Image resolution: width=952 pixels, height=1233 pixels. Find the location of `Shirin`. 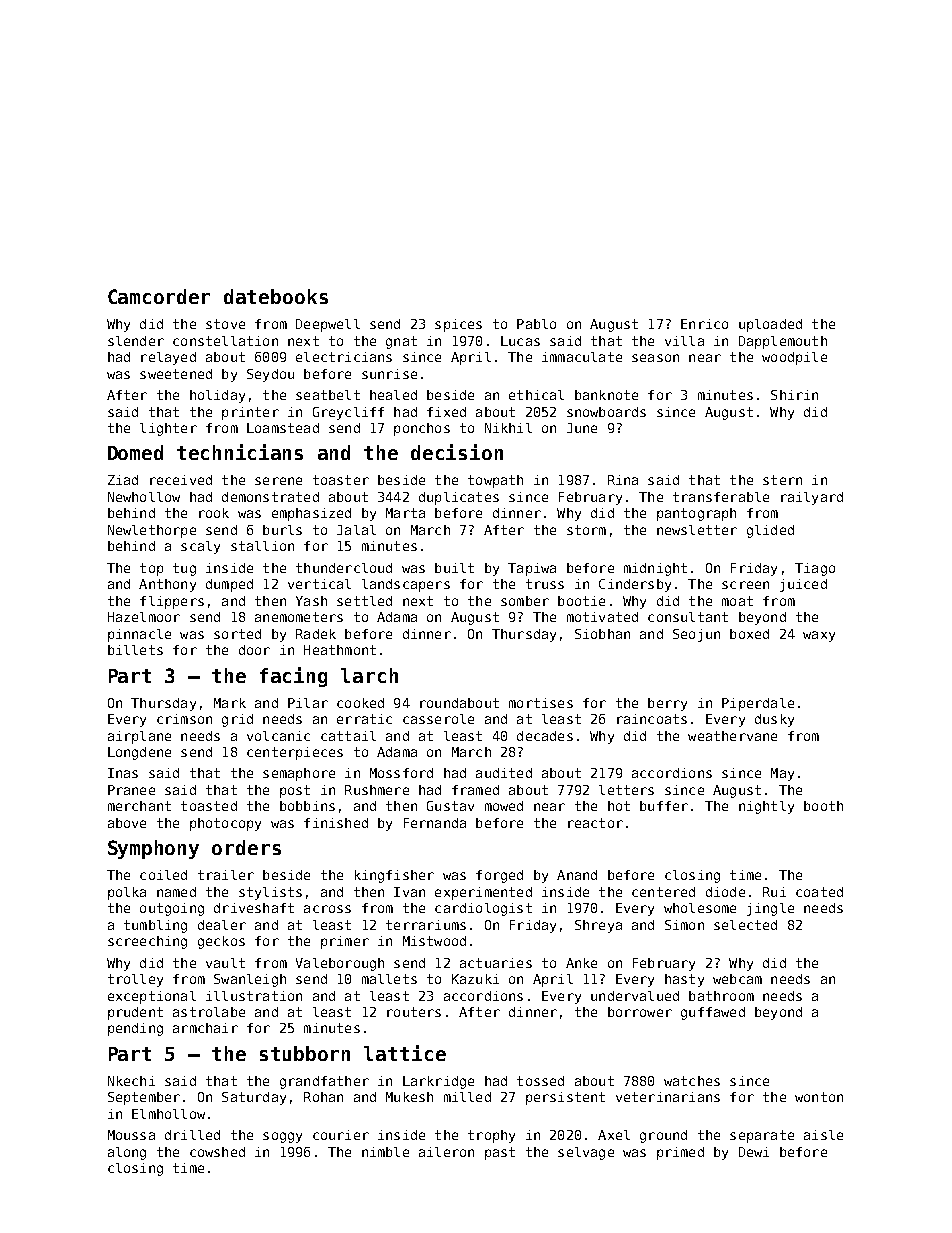

Shirin is located at coordinates (794, 395).
